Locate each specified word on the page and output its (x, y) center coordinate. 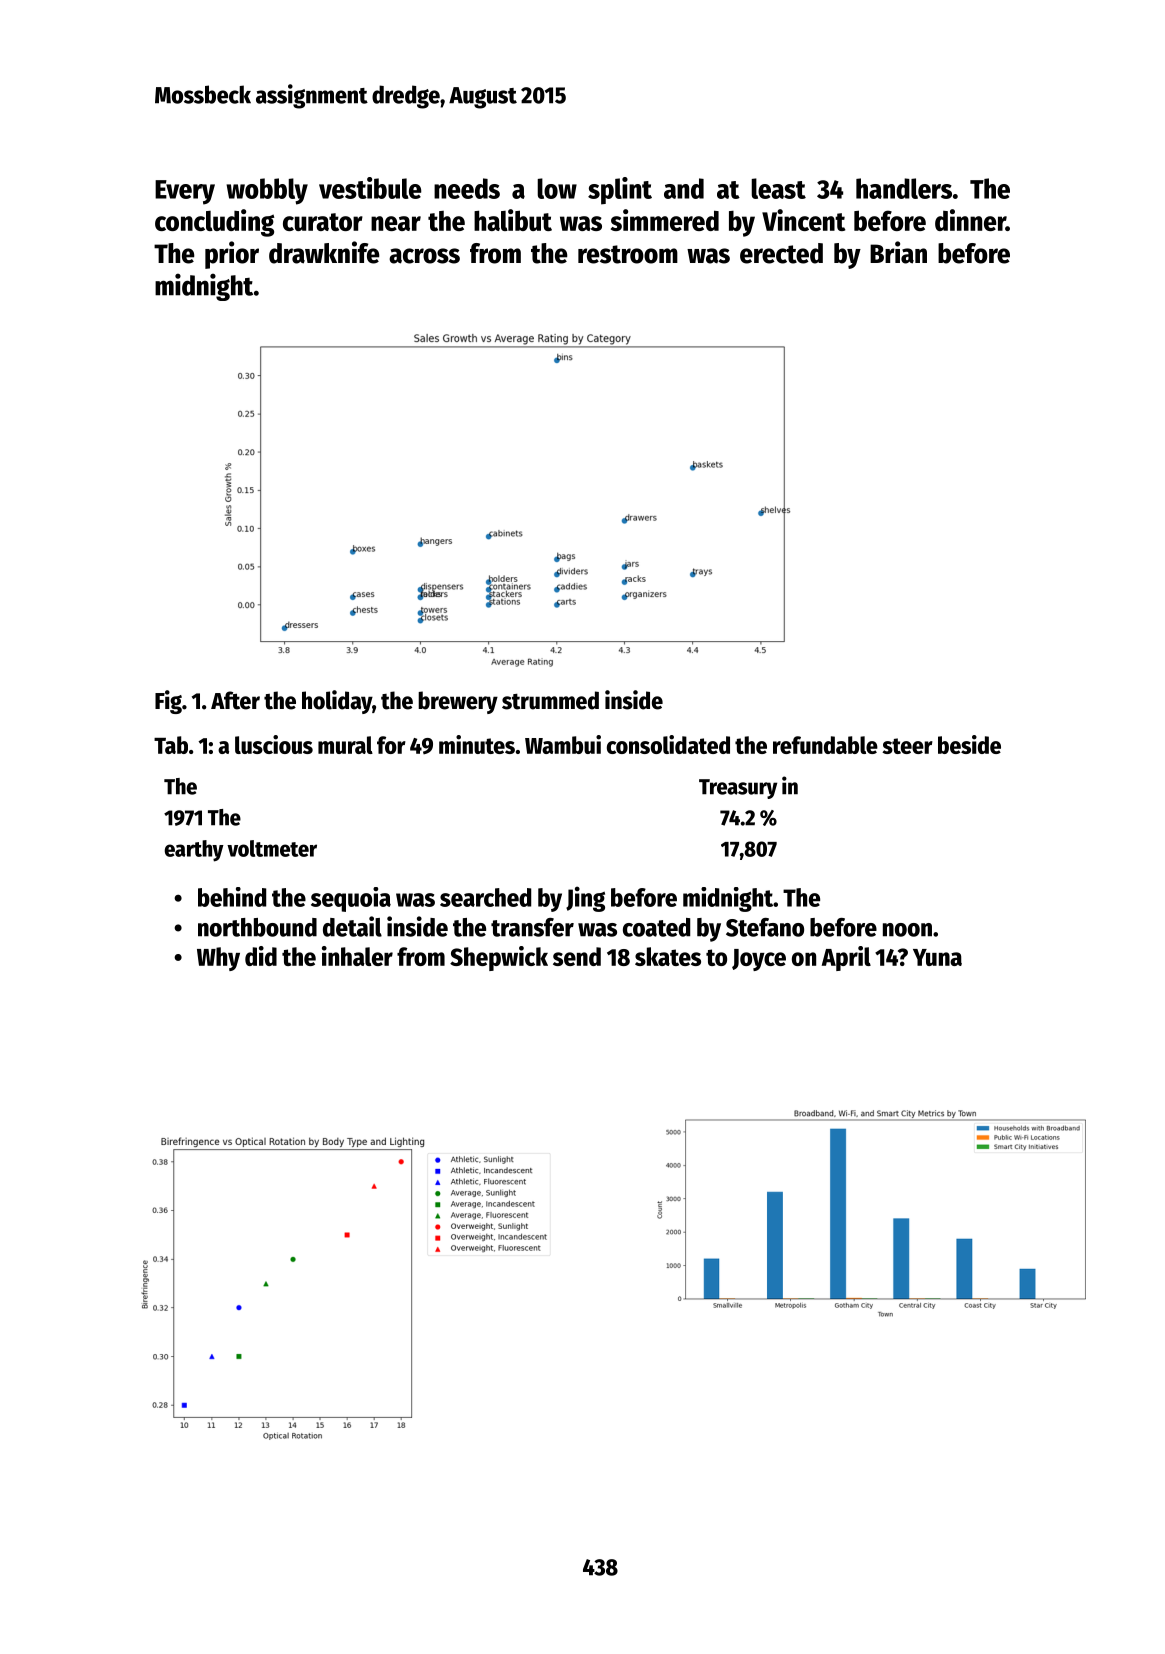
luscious (274, 744)
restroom (628, 254)
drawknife (324, 252)
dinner (970, 220)
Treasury (738, 789)
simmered (665, 220)
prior (232, 255)
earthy (194, 851)
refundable (825, 745)
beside (969, 744)
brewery (458, 702)
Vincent (803, 220)
